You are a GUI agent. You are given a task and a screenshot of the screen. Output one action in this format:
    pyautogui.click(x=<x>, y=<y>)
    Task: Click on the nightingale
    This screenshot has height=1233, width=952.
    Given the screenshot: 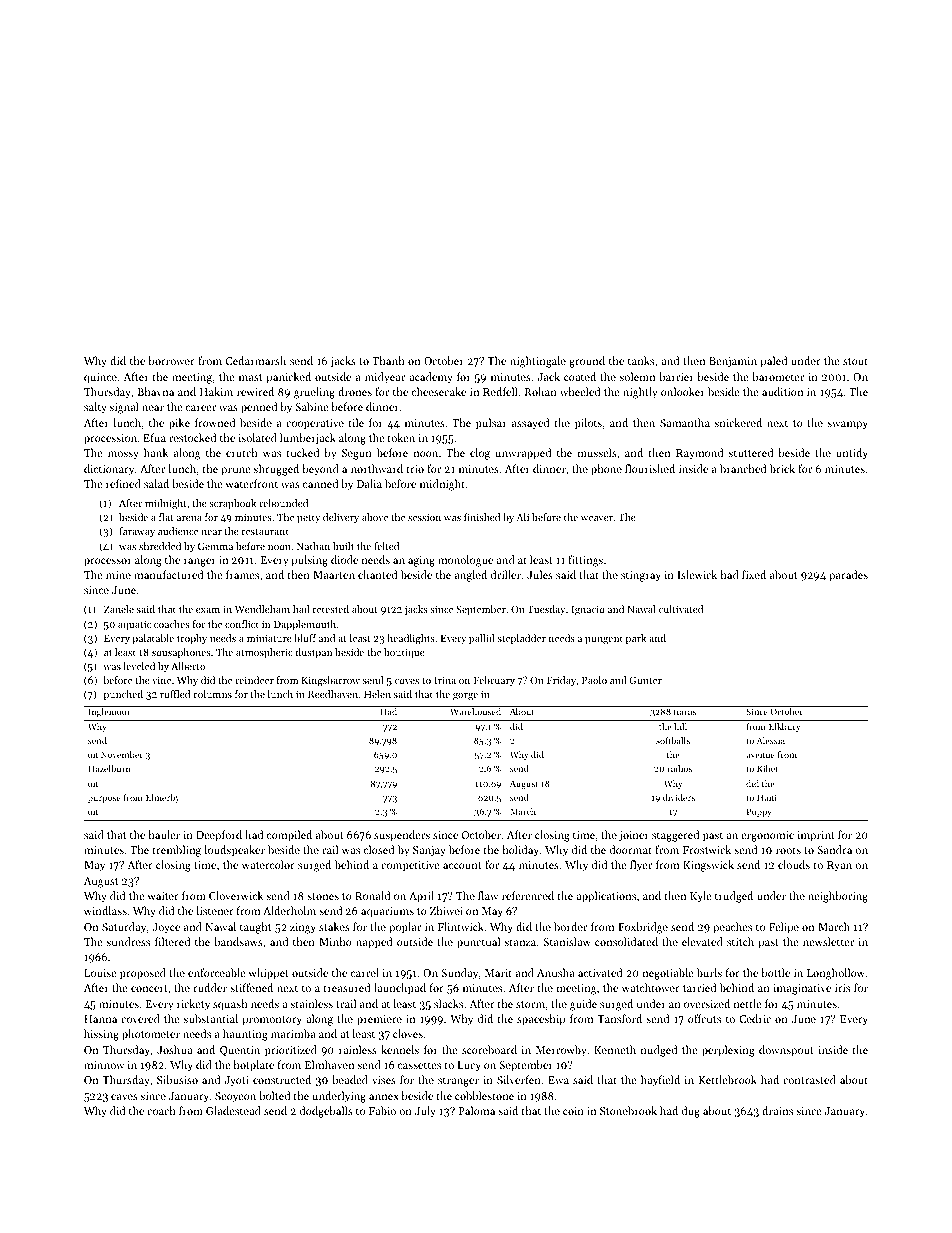 What is the action you would take?
    pyautogui.click(x=538, y=362)
